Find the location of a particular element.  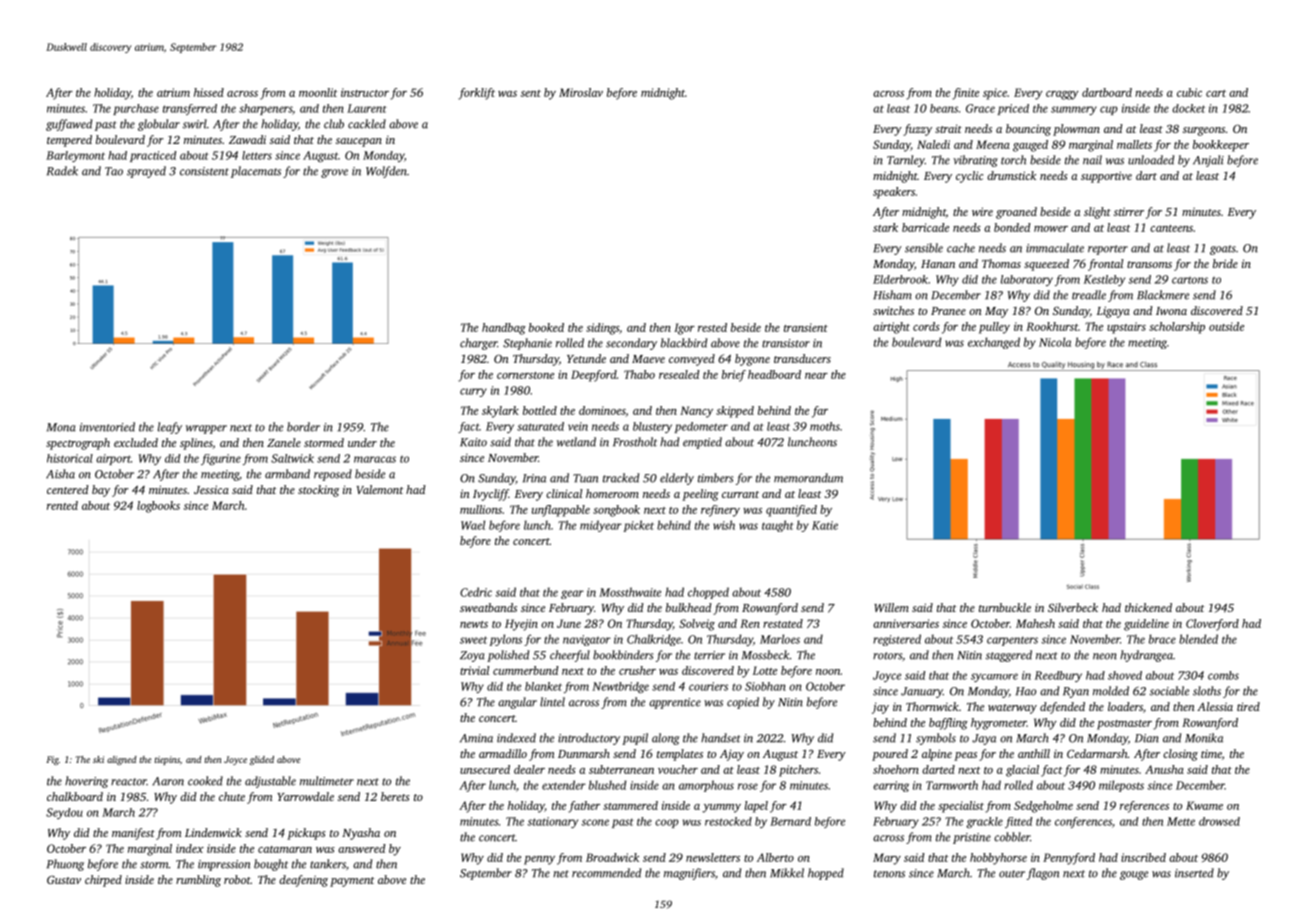

Radek is located at coordinates (62, 171).
